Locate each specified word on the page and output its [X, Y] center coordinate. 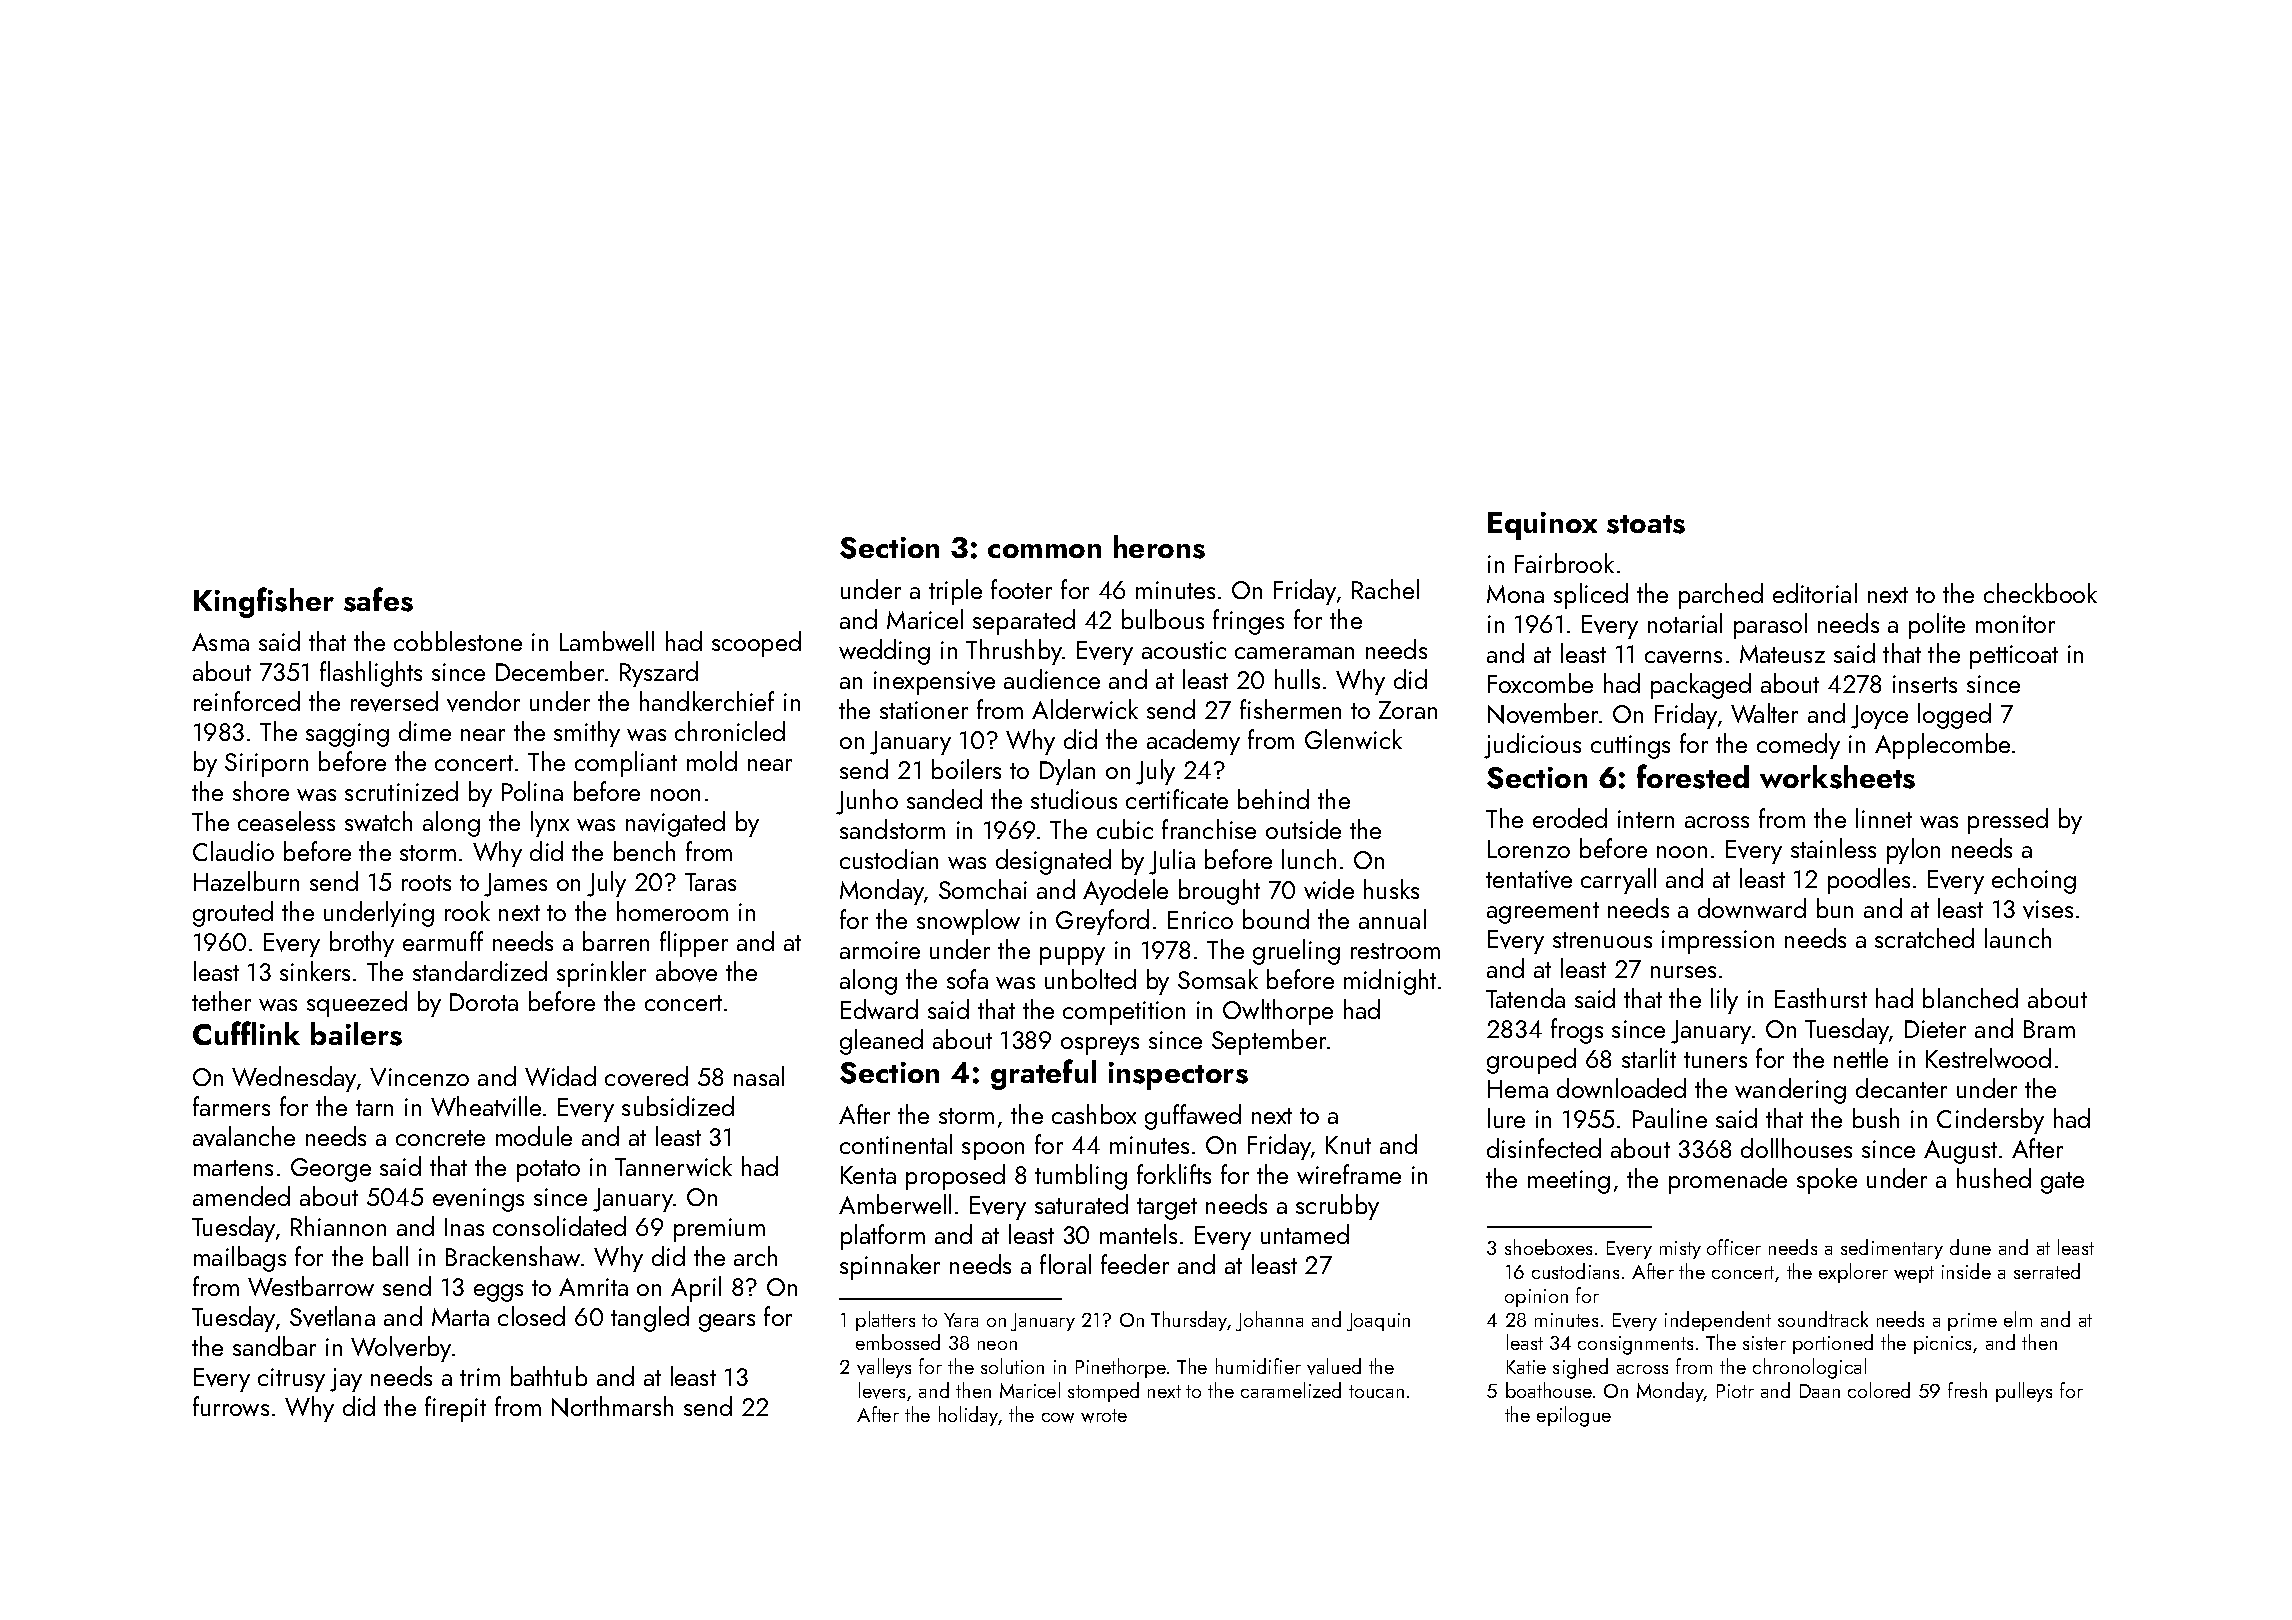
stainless [1833, 848]
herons [1159, 547]
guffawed [1193, 1117]
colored [1879, 1390]
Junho [867, 802]
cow [1058, 1418]
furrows [231, 1406]
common [1044, 551]
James [515, 885]
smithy [587, 734]
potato [548, 1171]
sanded [944, 799]
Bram [2049, 1029]
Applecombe [1942, 746]
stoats [1646, 524]
